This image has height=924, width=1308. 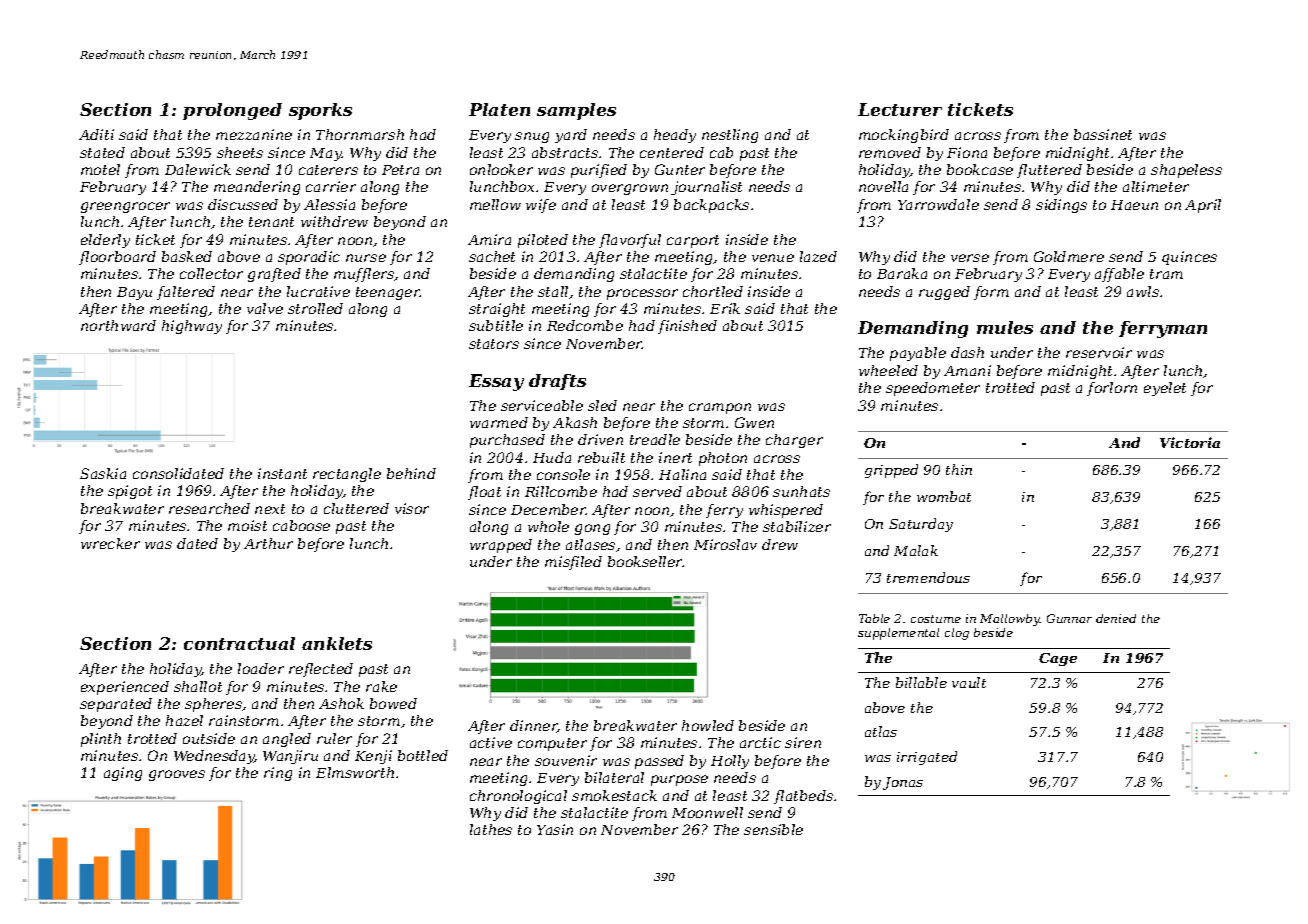 What do you see at coordinates (123, 774) in the image?
I see `aging` at bounding box center [123, 774].
